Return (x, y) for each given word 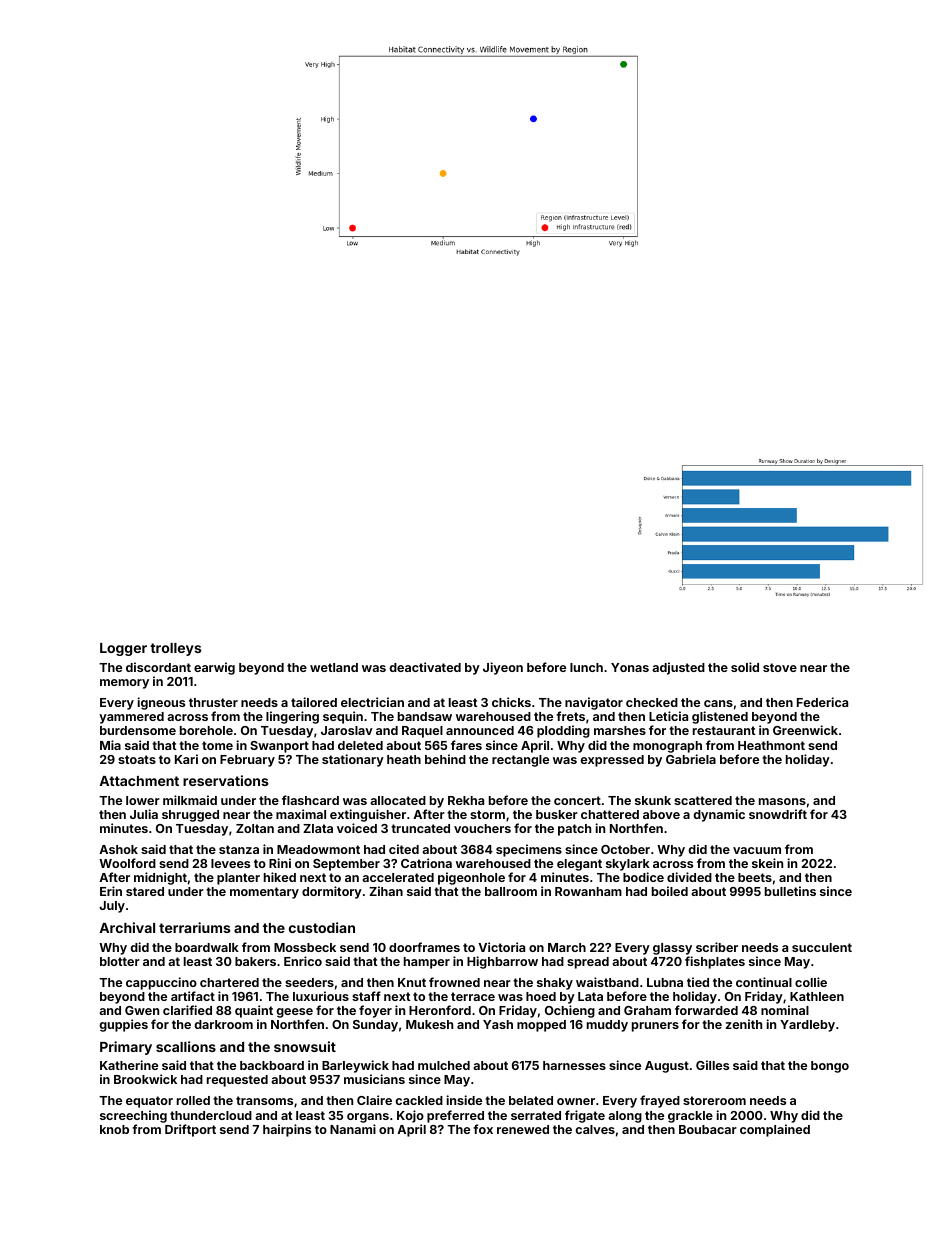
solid (745, 667)
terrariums (195, 927)
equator (149, 1102)
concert (577, 800)
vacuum (757, 850)
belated (531, 1100)
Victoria (501, 947)
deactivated (425, 667)
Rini (280, 863)
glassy (672, 949)
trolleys (176, 649)
